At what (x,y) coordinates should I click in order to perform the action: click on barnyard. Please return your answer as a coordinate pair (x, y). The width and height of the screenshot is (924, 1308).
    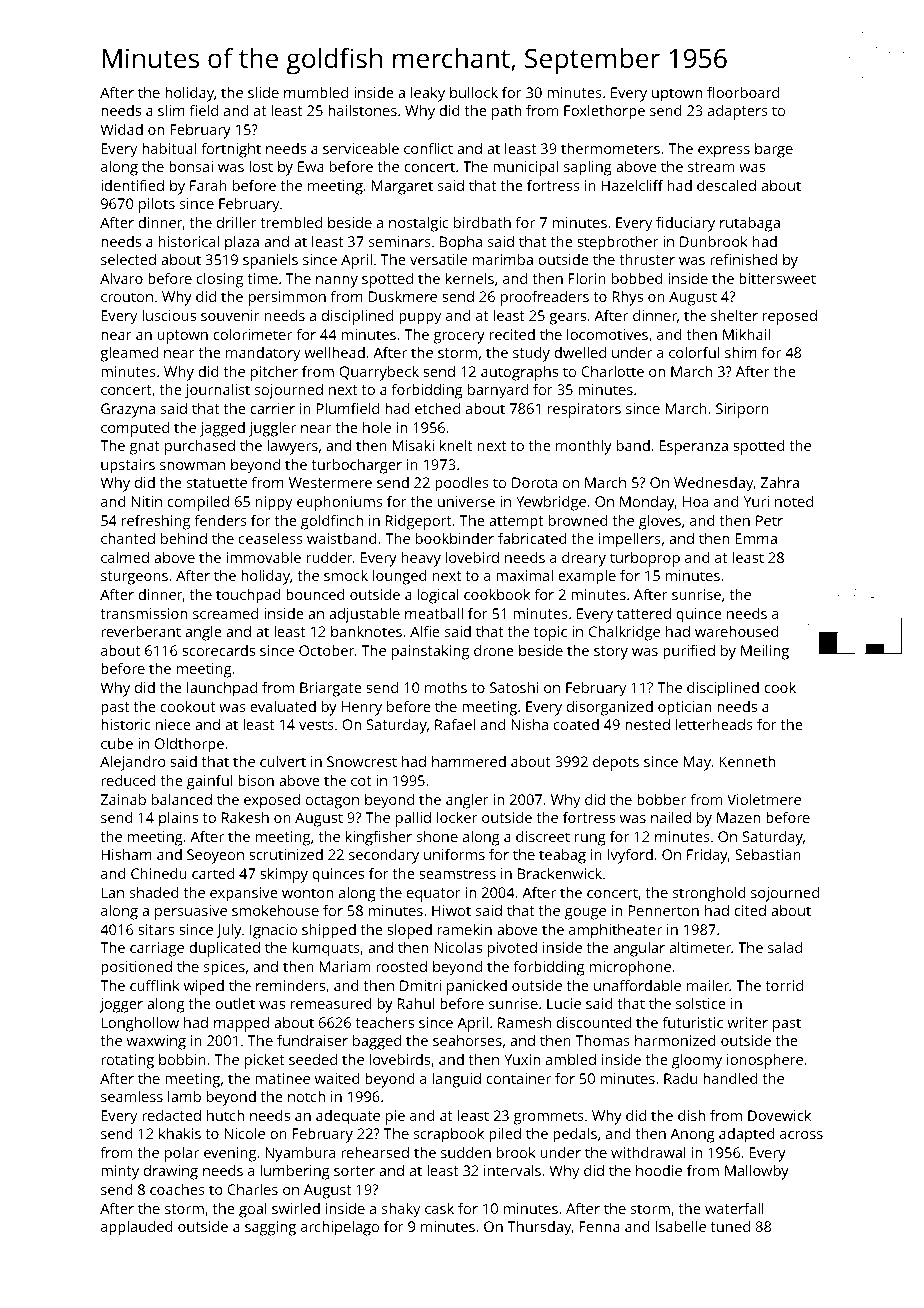
    Looking at the image, I should click on (498, 391).
